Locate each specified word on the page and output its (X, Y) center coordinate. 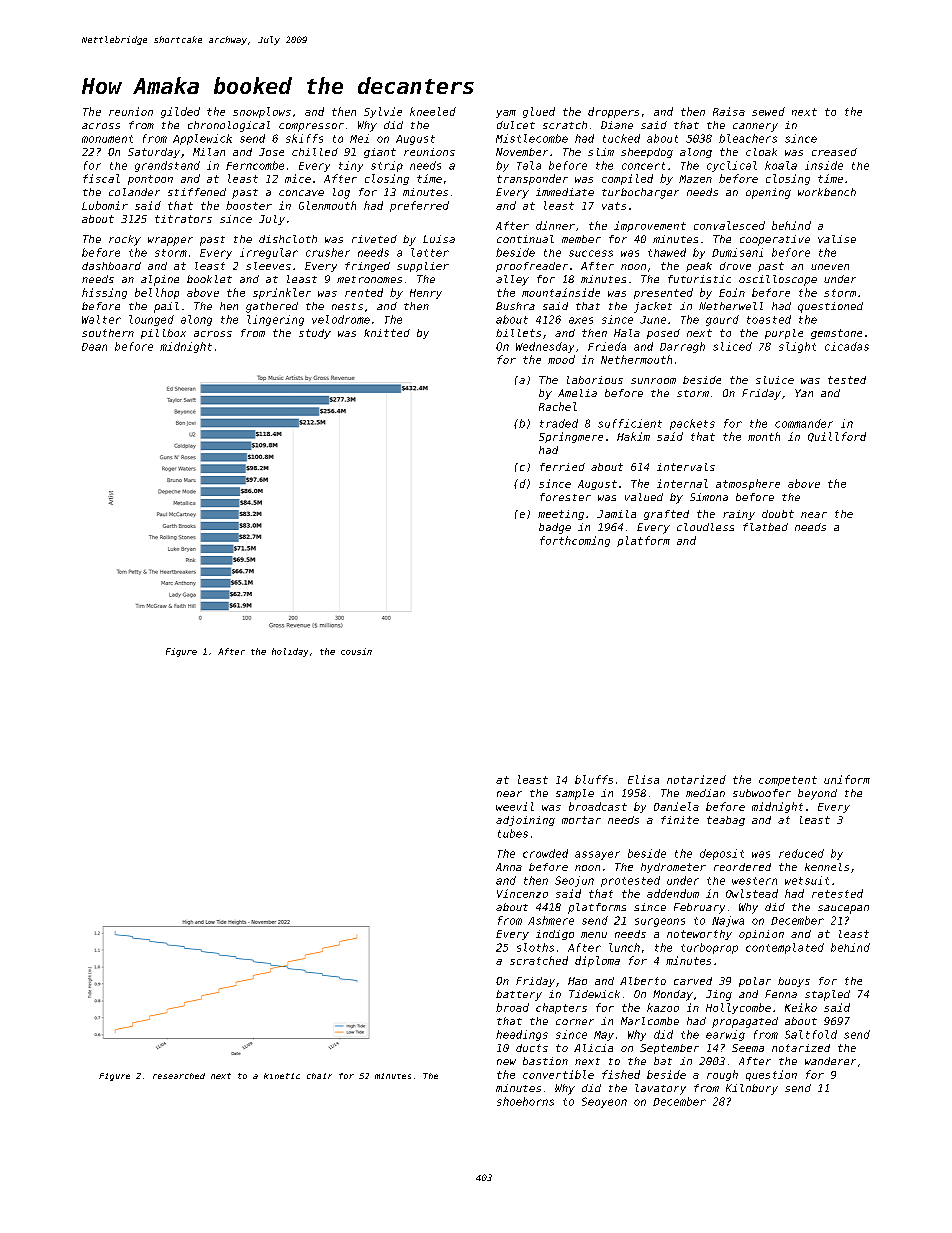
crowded (545, 853)
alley (512, 280)
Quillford (837, 437)
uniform (847, 779)
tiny (351, 166)
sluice (775, 380)
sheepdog (647, 153)
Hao (577, 981)
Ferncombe (255, 165)
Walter (101, 319)
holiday (290, 652)
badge (555, 528)
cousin (356, 651)
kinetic (282, 1076)
